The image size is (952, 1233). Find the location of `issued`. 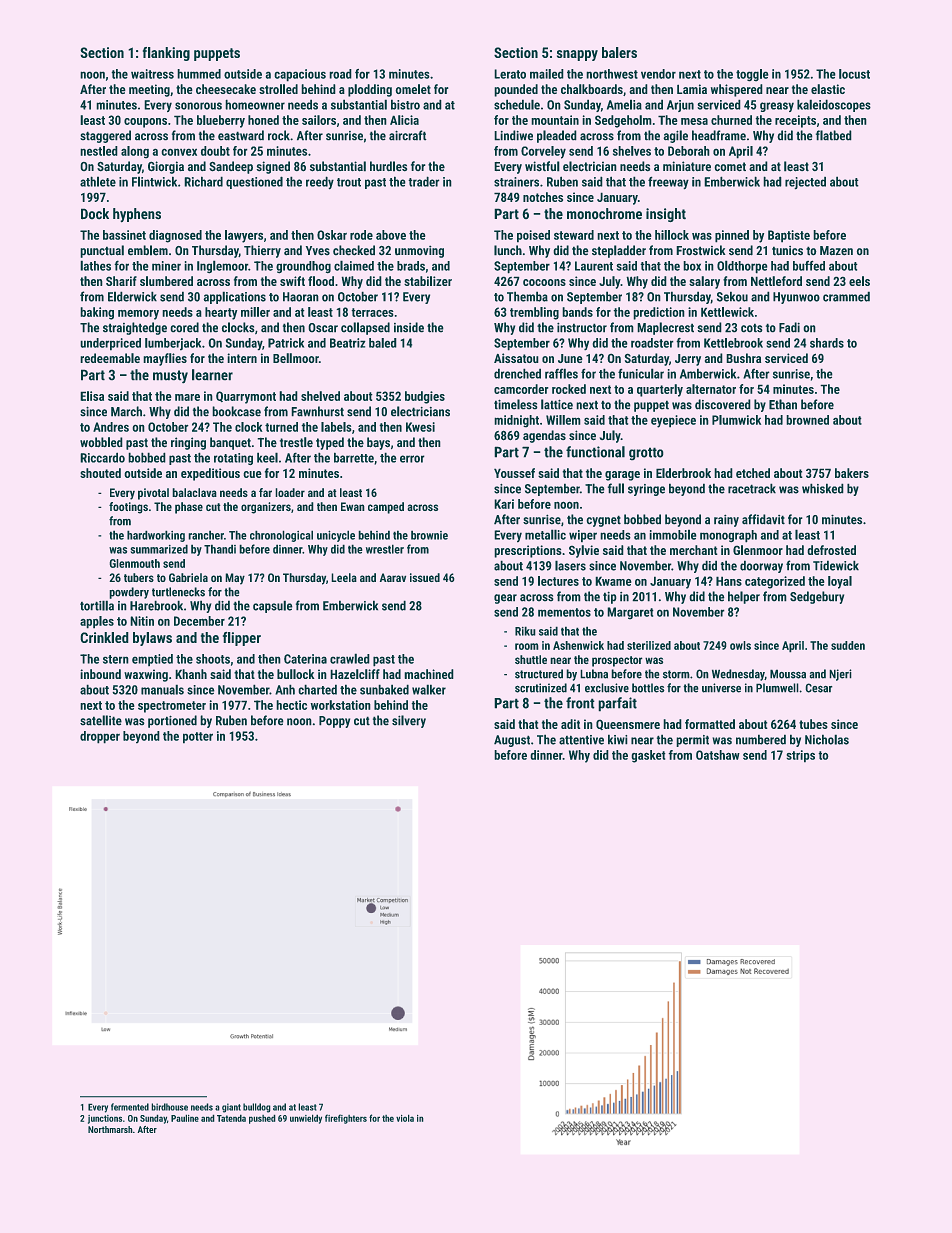

issued is located at coordinates (425, 577).
